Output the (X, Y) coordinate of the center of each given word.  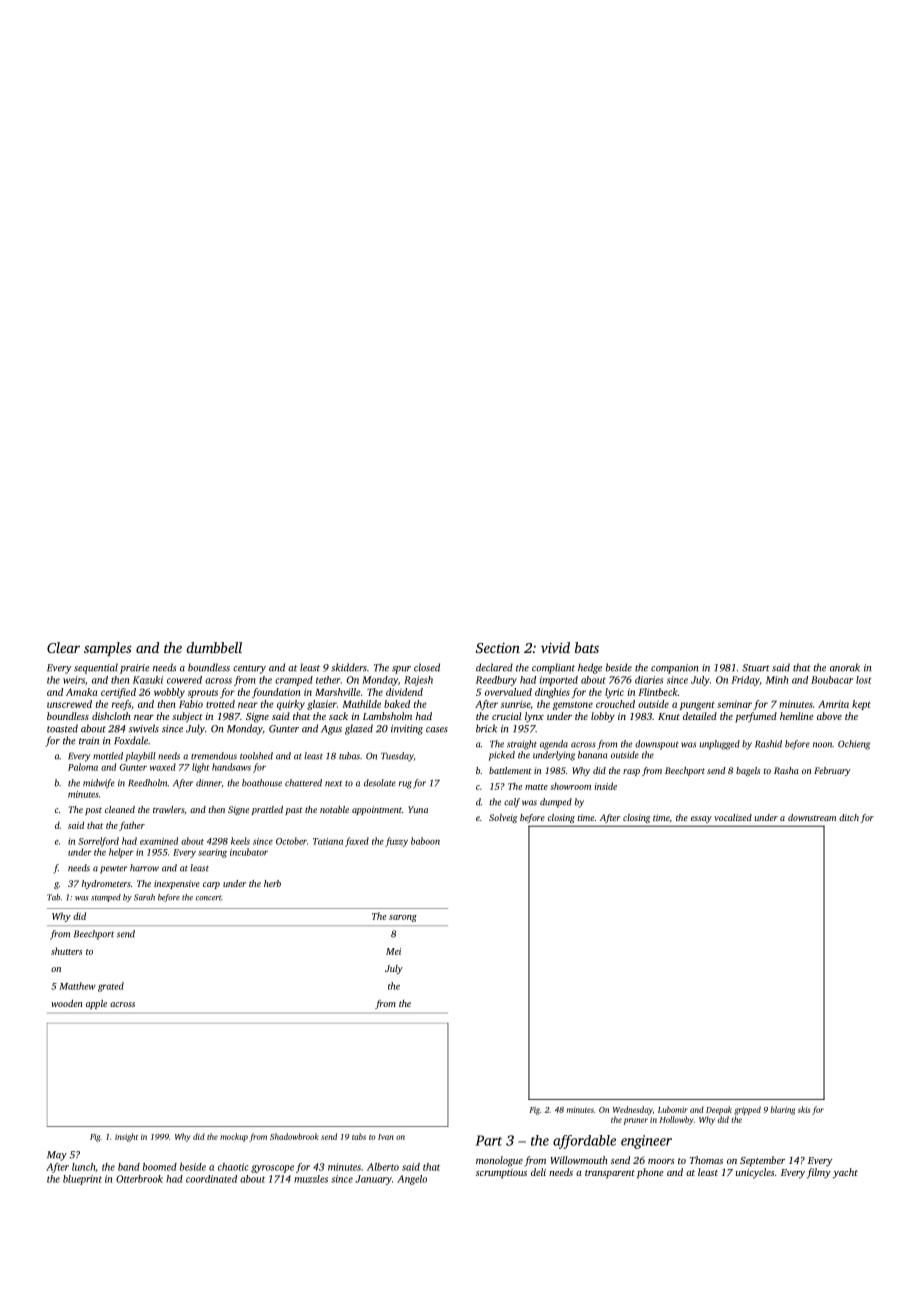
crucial (507, 716)
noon (822, 745)
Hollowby (677, 1120)
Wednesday (633, 1110)
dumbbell (214, 647)
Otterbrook (139, 1179)
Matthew (77, 986)
